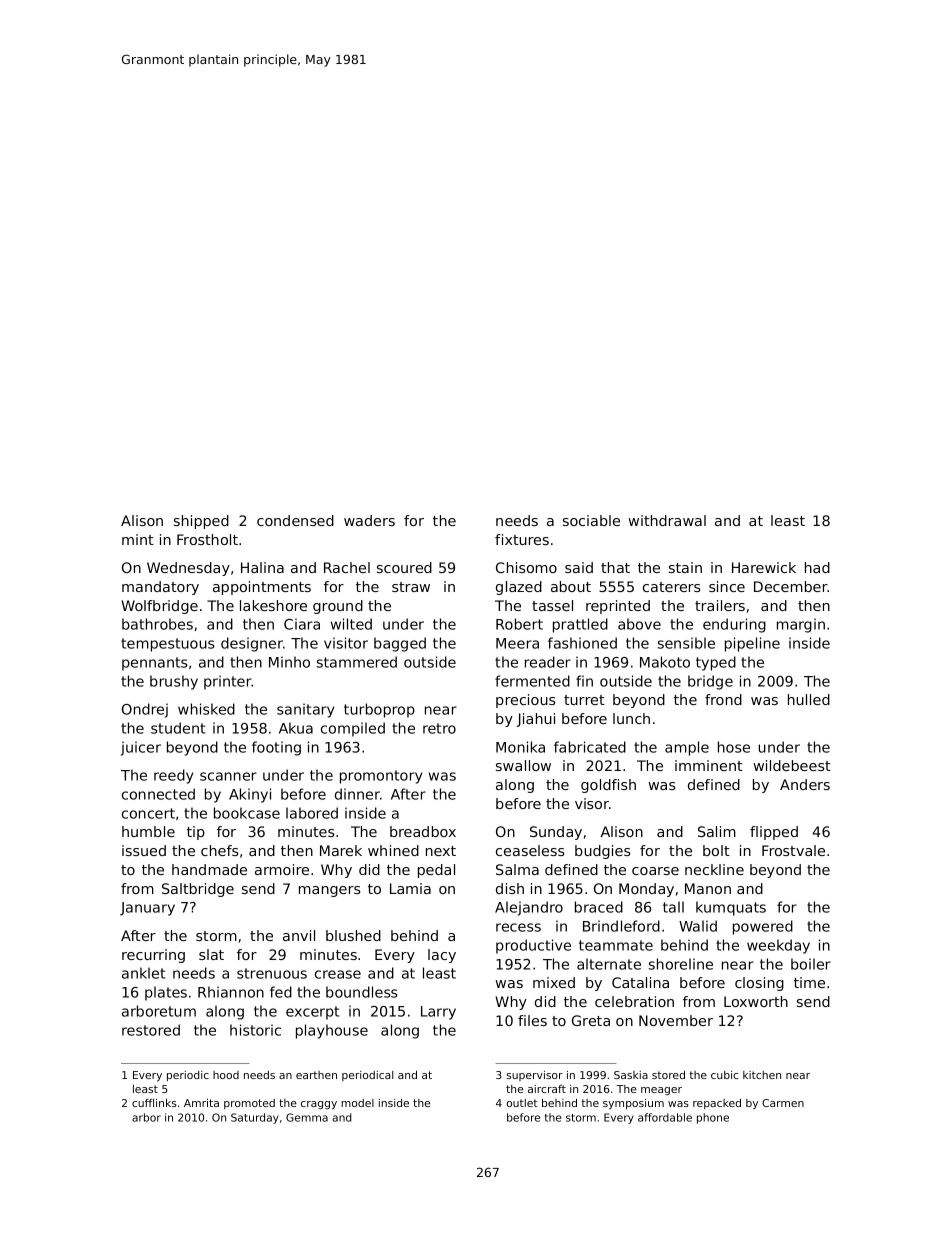 This screenshot has width=952, height=1233. I want to click on time, so click(809, 982).
